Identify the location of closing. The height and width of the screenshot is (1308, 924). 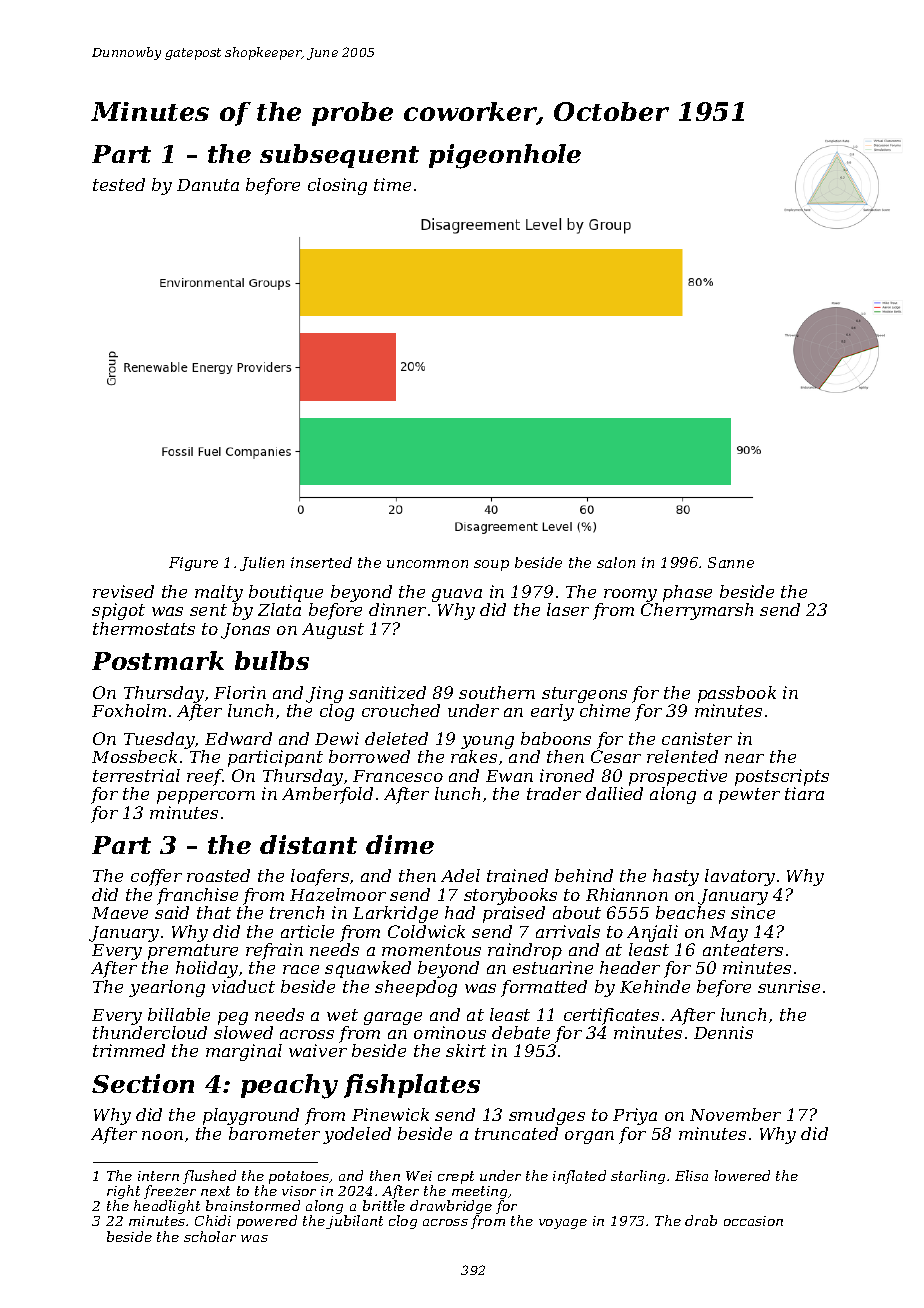
(337, 186).
